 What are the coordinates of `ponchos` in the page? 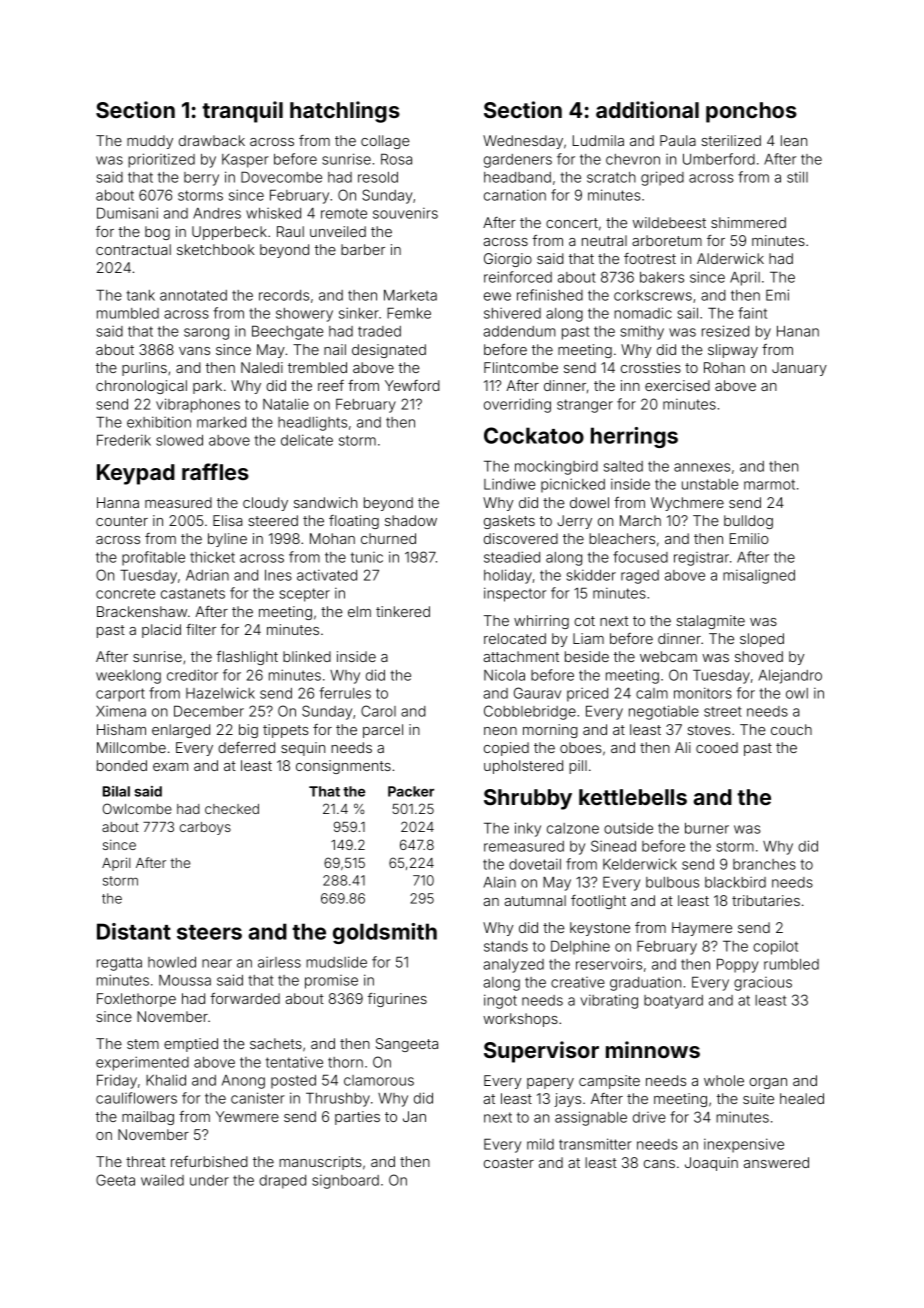 It's located at (751, 112).
